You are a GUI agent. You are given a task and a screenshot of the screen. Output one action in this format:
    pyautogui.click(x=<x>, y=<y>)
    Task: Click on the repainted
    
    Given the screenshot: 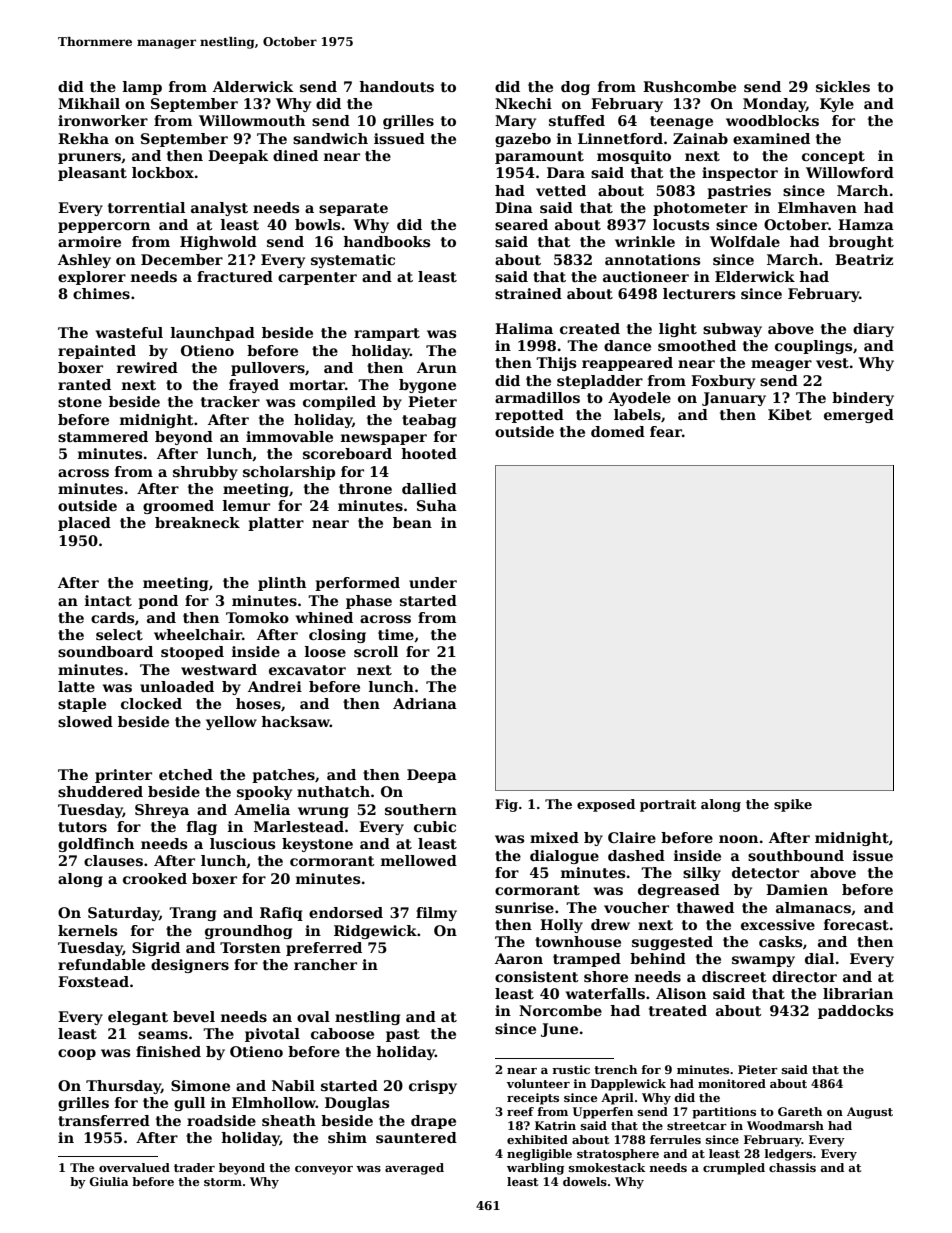 What is the action you would take?
    pyautogui.click(x=97, y=352)
